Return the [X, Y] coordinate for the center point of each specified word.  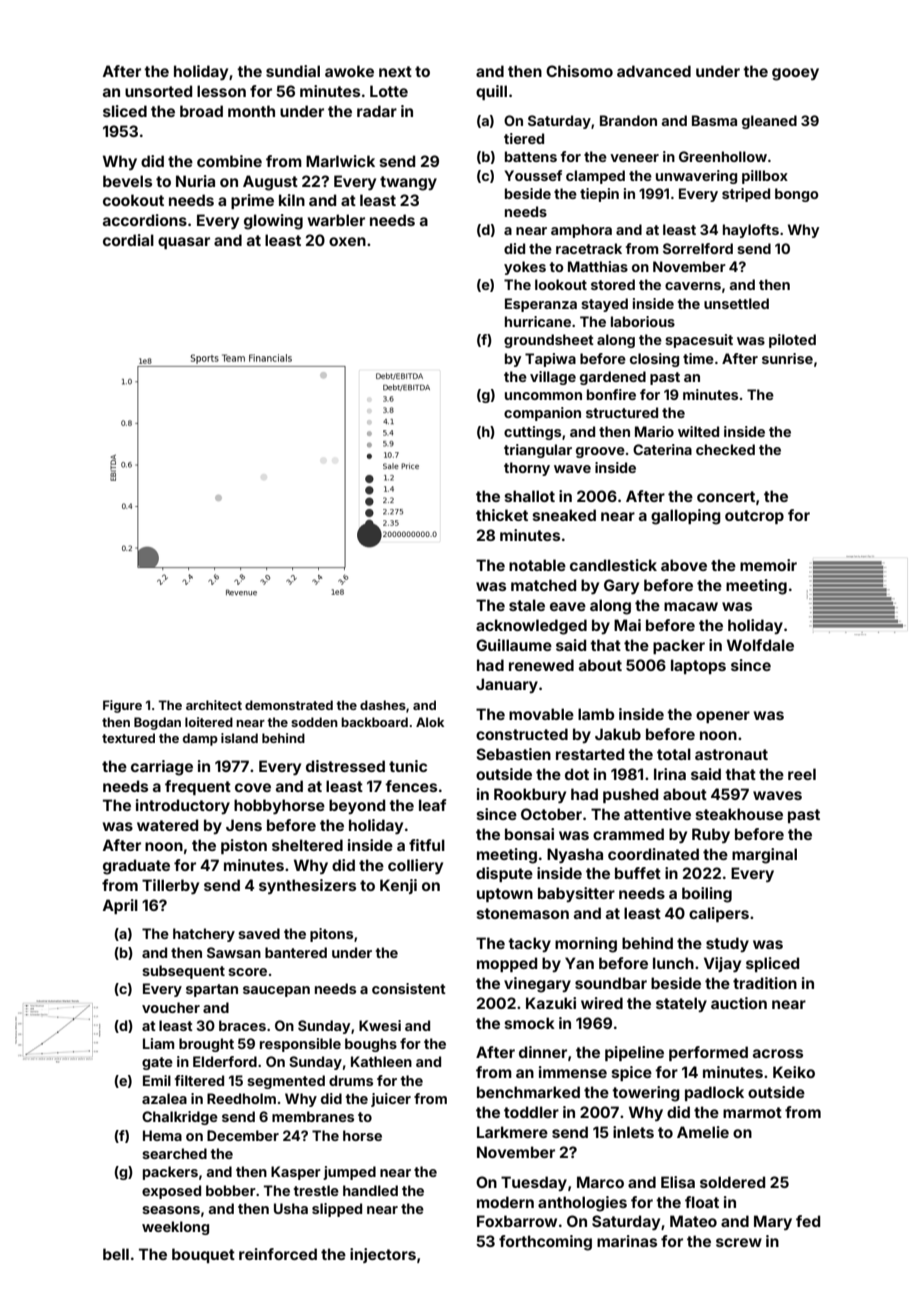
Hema [162, 1135]
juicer [391, 1100]
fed [808, 1221]
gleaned [769, 122]
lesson [221, 91]
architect [214, 705]
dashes [383, 705]
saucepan [276, 991]
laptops [698, 666]
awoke [349, 71]
